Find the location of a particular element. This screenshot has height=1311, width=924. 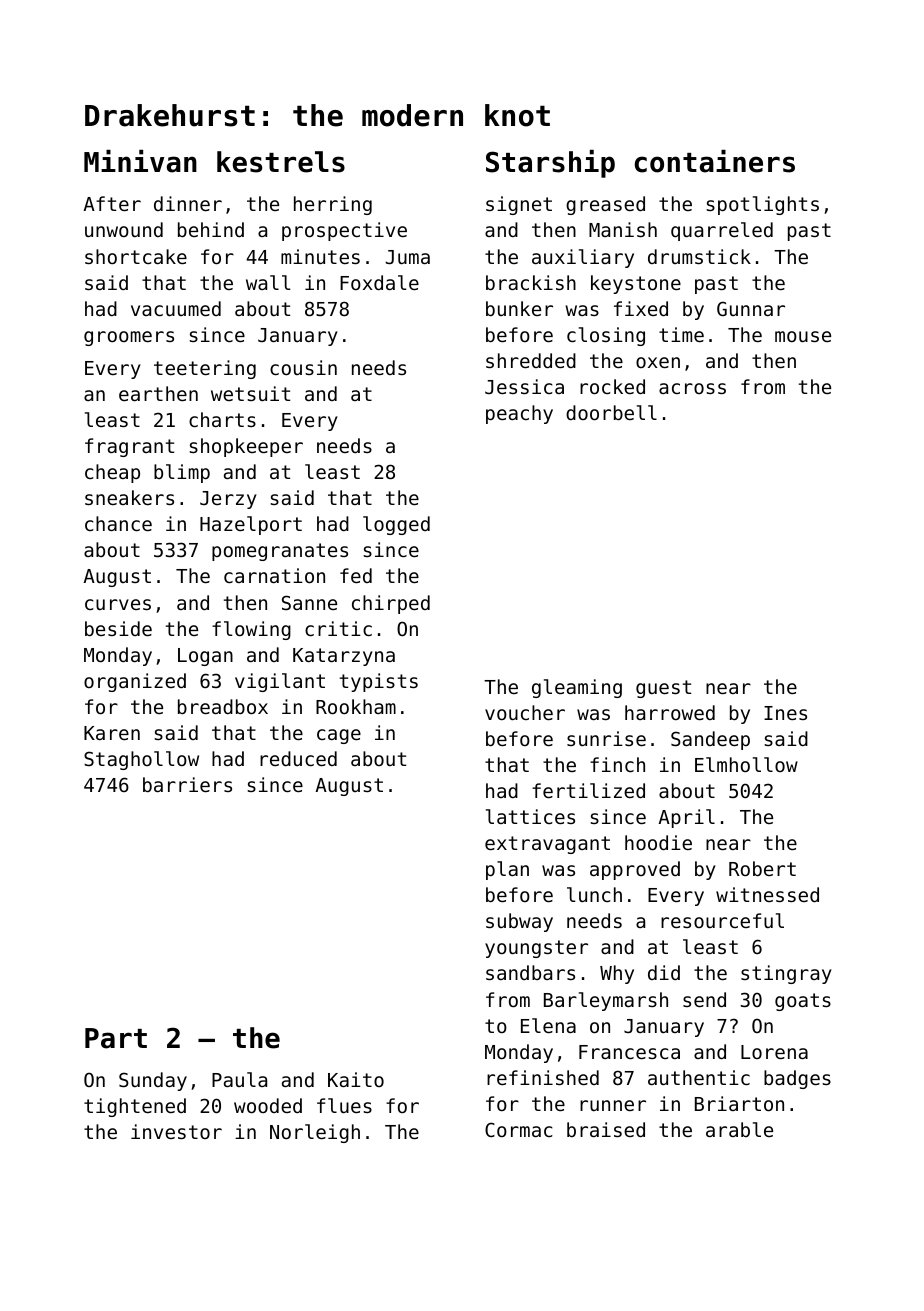

blimp is located at coordinates (182, 473).
